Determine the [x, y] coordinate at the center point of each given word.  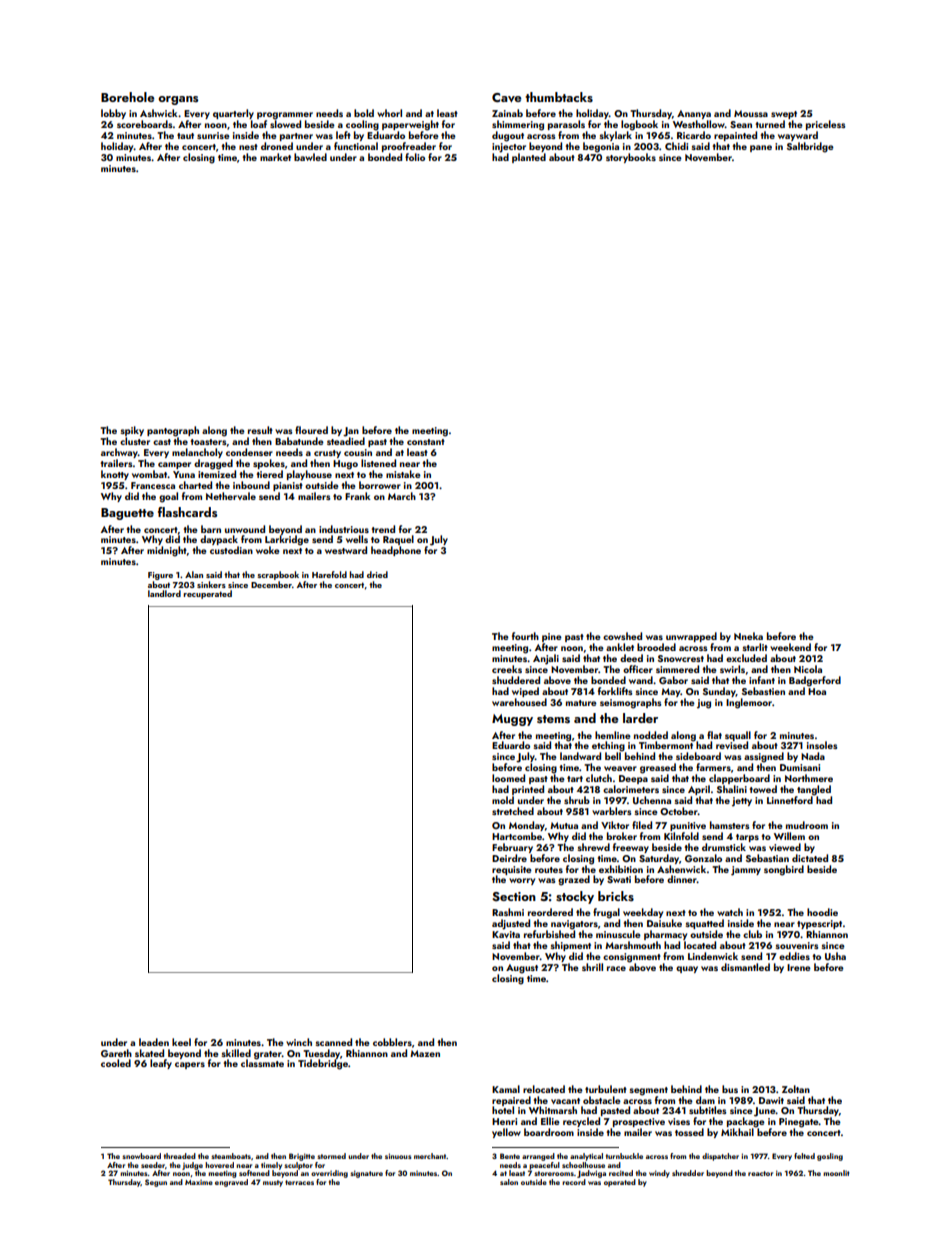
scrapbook [278, 575]
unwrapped [691, 637]
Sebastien [763, 691]
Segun [156, 1183]
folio [415, 157]
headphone [396, 551]
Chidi [676, 146]
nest [248, 147]
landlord [164, 593]
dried [377, 574]
